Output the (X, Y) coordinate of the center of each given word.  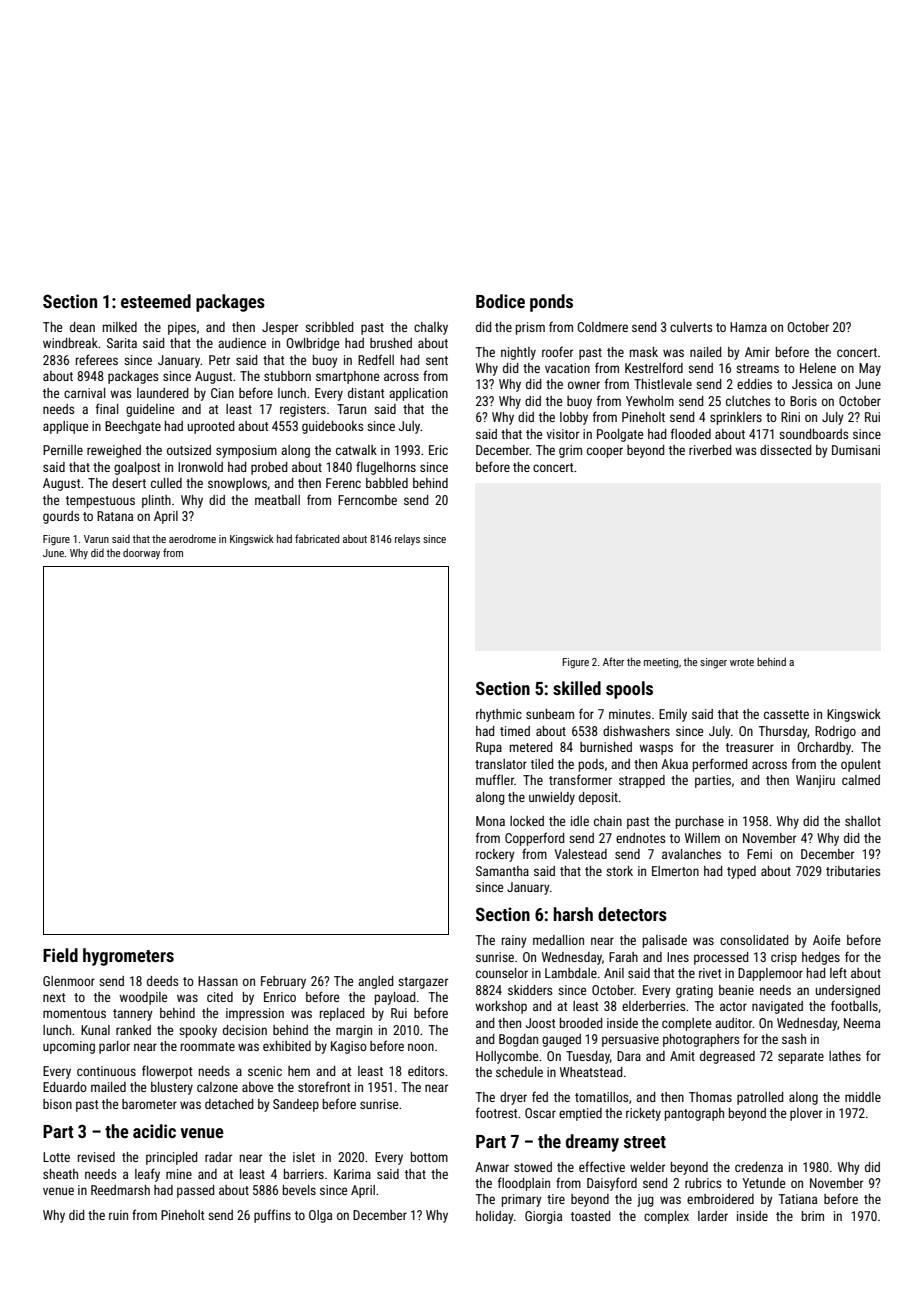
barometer (149, 1104)
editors (426, 1071)
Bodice (500, 301)
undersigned (848, 991)
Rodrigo (835, 732)
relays (407, 539)
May (870, 369)
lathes (845, 1056)
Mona (490, 821)
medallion (558, 940)
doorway (141, 553)
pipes (182, 328)
